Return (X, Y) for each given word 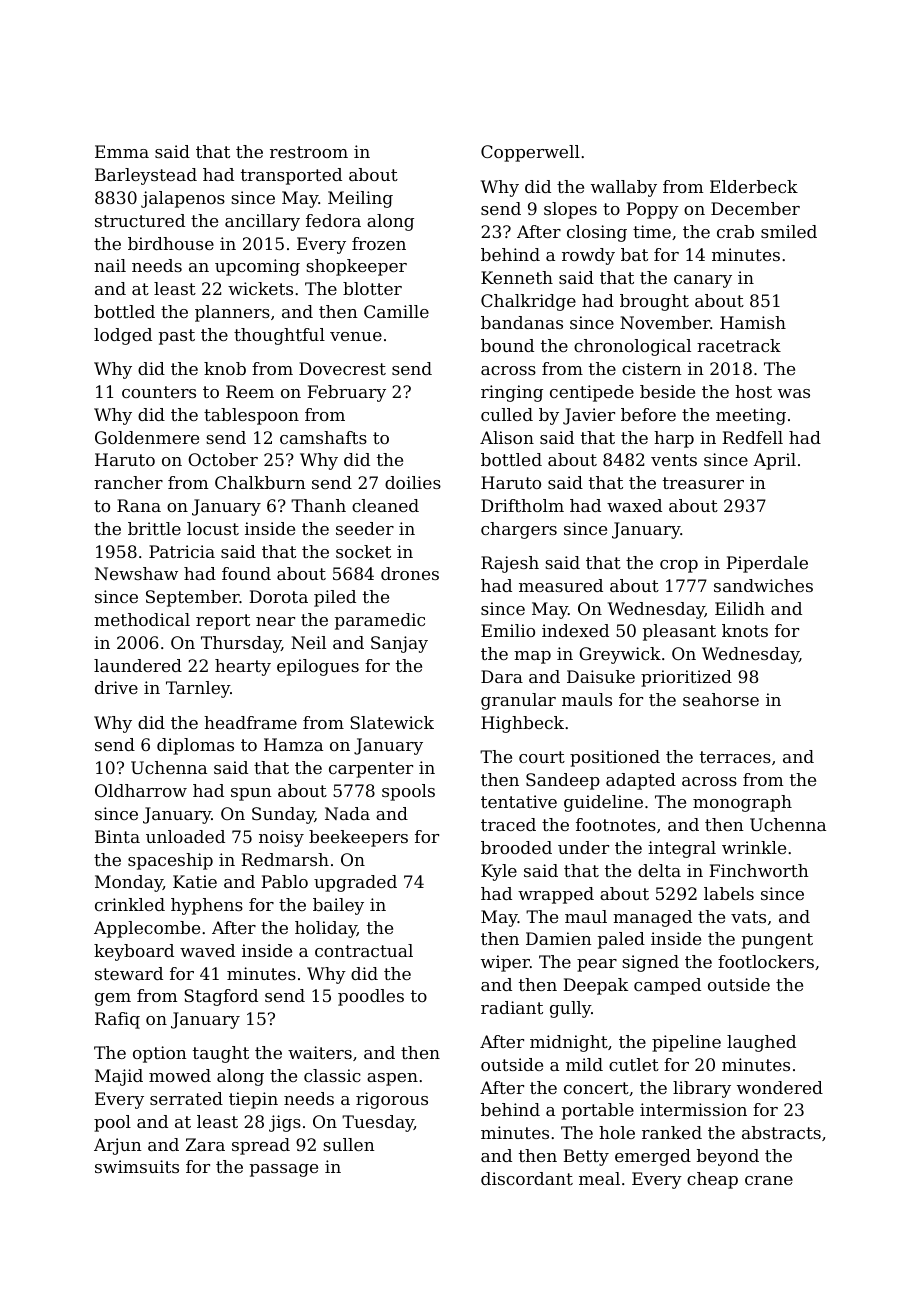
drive (116, 687)
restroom (309, 152)
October (223, 459)
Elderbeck (754, 186)
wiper (505, 963)
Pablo (284, 881)
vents (674, 460)
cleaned (385, 505)
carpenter (371, 770)
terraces (735, 757)
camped (667, 986)
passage (284, 1170)
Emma (122, 151)
